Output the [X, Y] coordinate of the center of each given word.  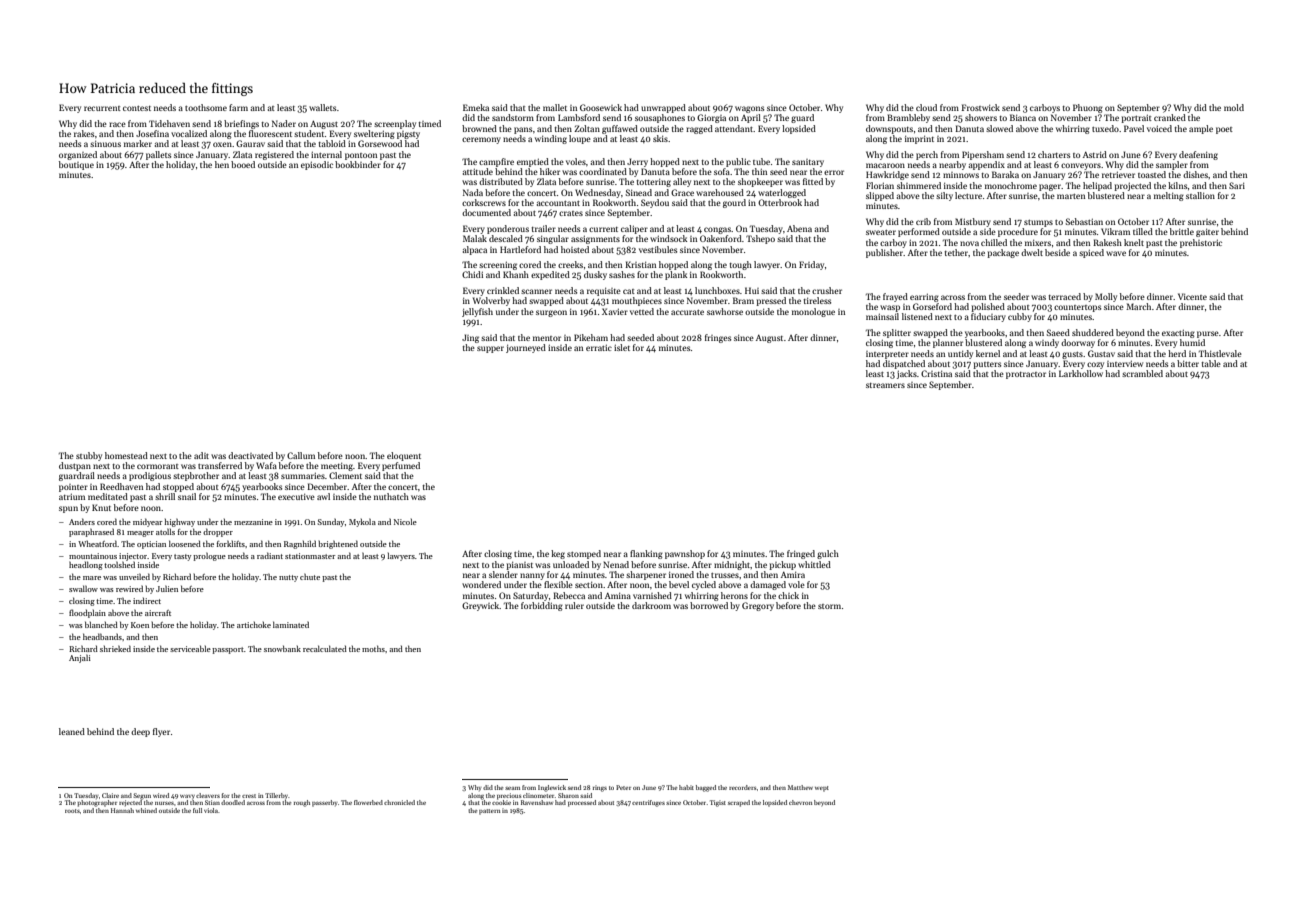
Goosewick [601, 107]
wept [822, 789]
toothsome [206, 107]
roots [72, 811]
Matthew [800, 787]
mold [1234, 107]
